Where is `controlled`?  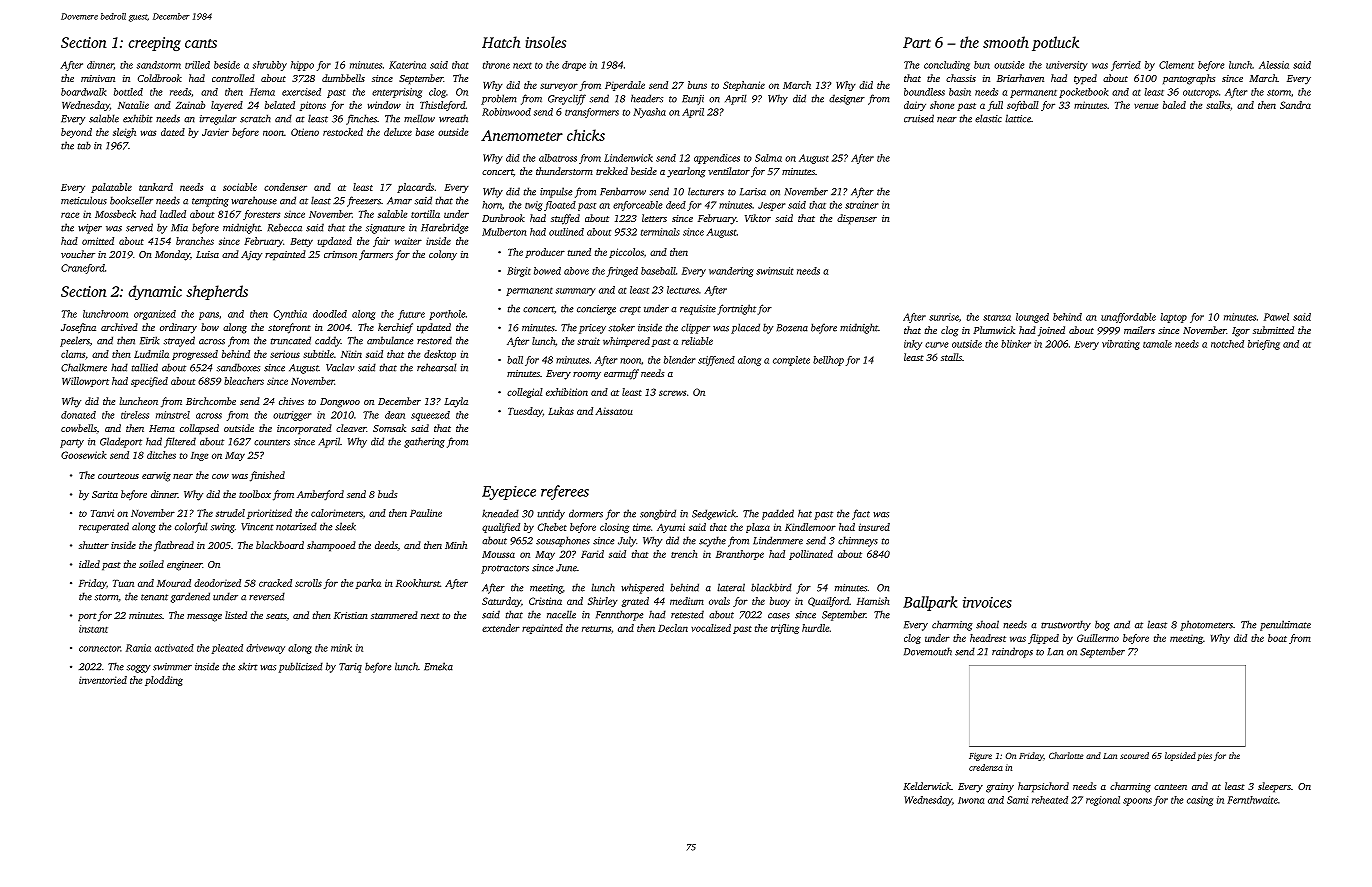
controlled is located at coordinates (233, 78).
